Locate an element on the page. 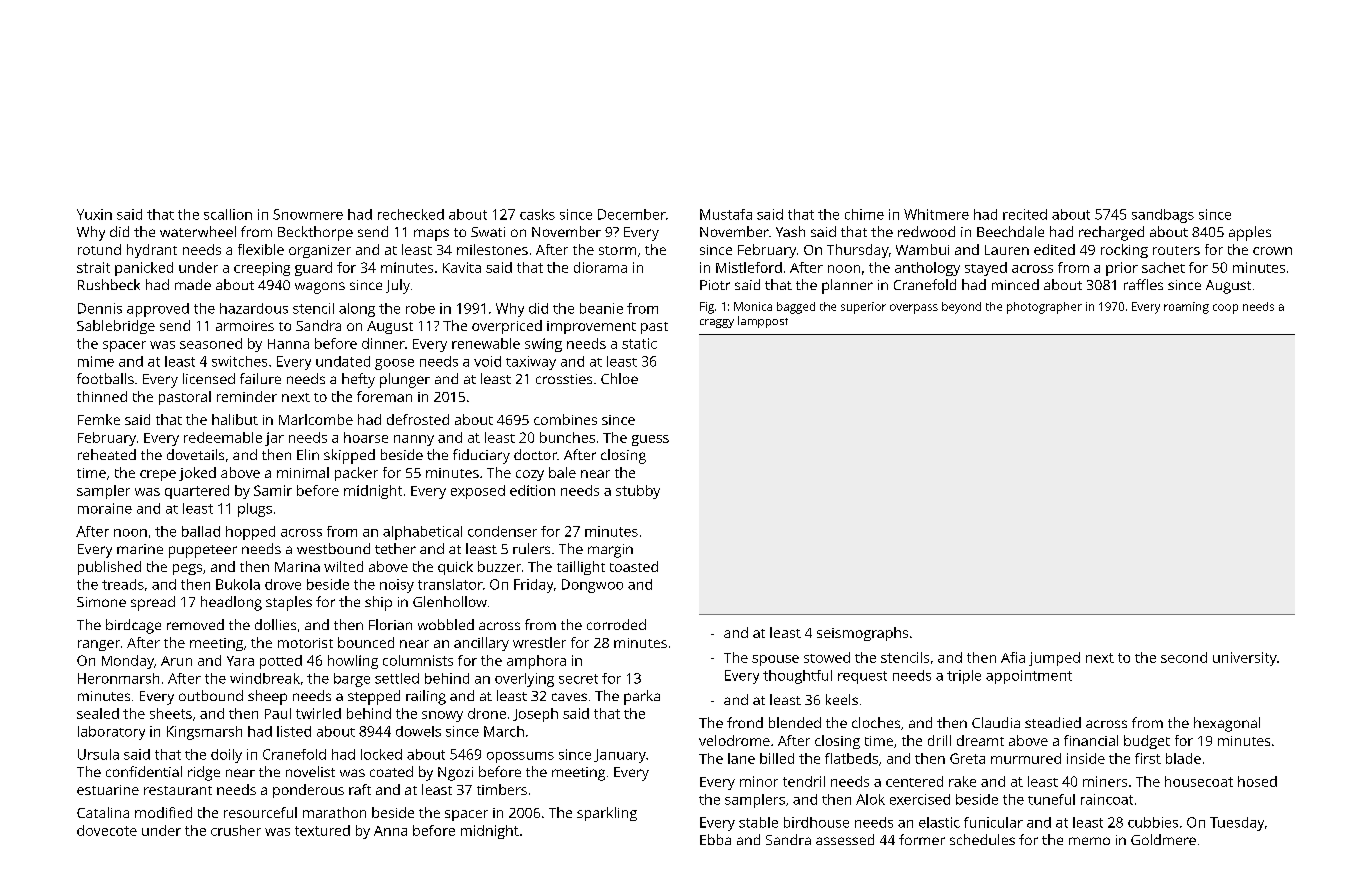 This page has height=887, width=1372. locked is located at coordinates (381, 754).
